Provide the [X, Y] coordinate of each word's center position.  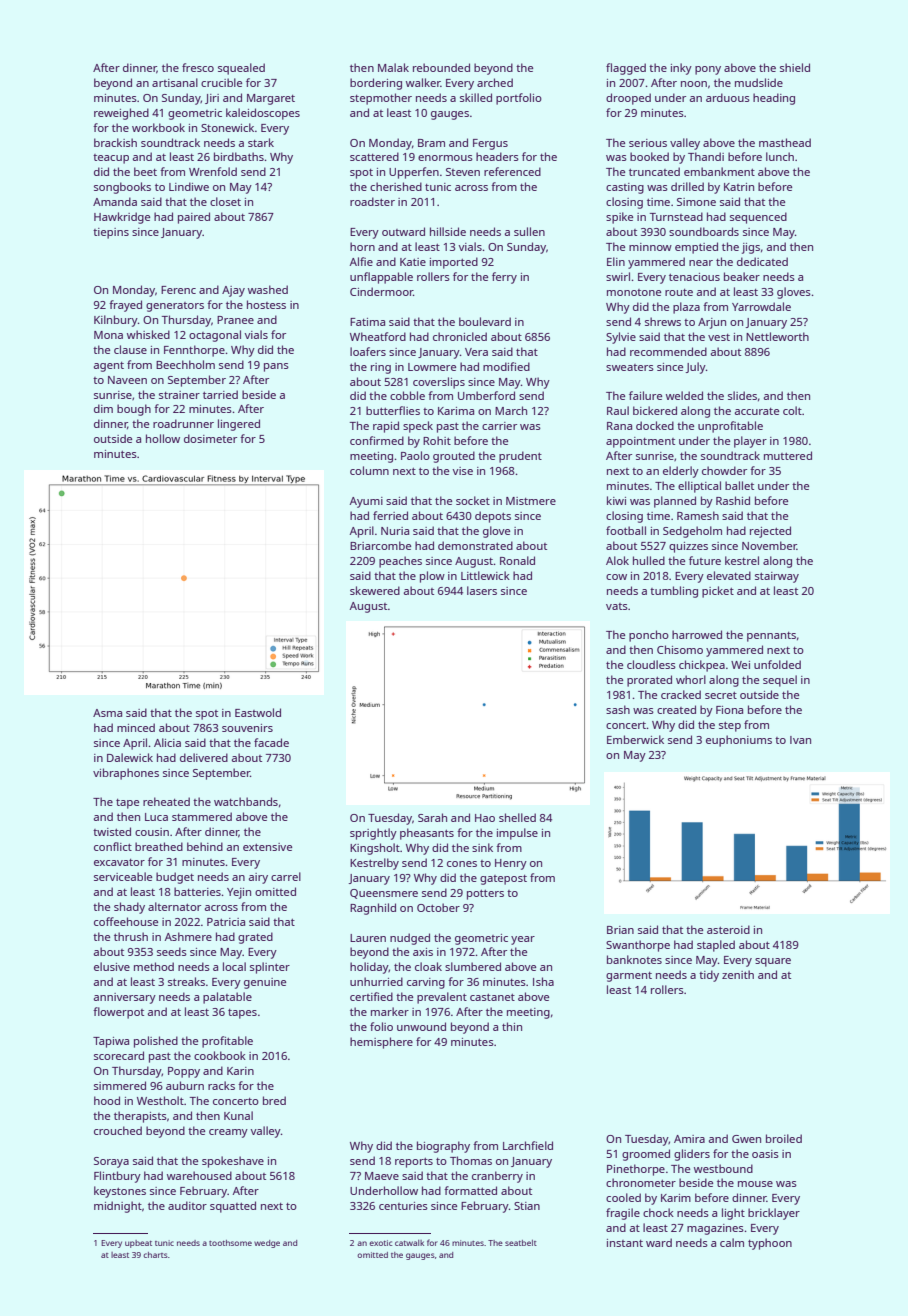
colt [792, 410]
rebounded [441, 67]
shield [795, 67]
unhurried [376, 981]
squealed [241, 69]
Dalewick [130, 757]
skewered [375, 590]
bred [274, 1100]
